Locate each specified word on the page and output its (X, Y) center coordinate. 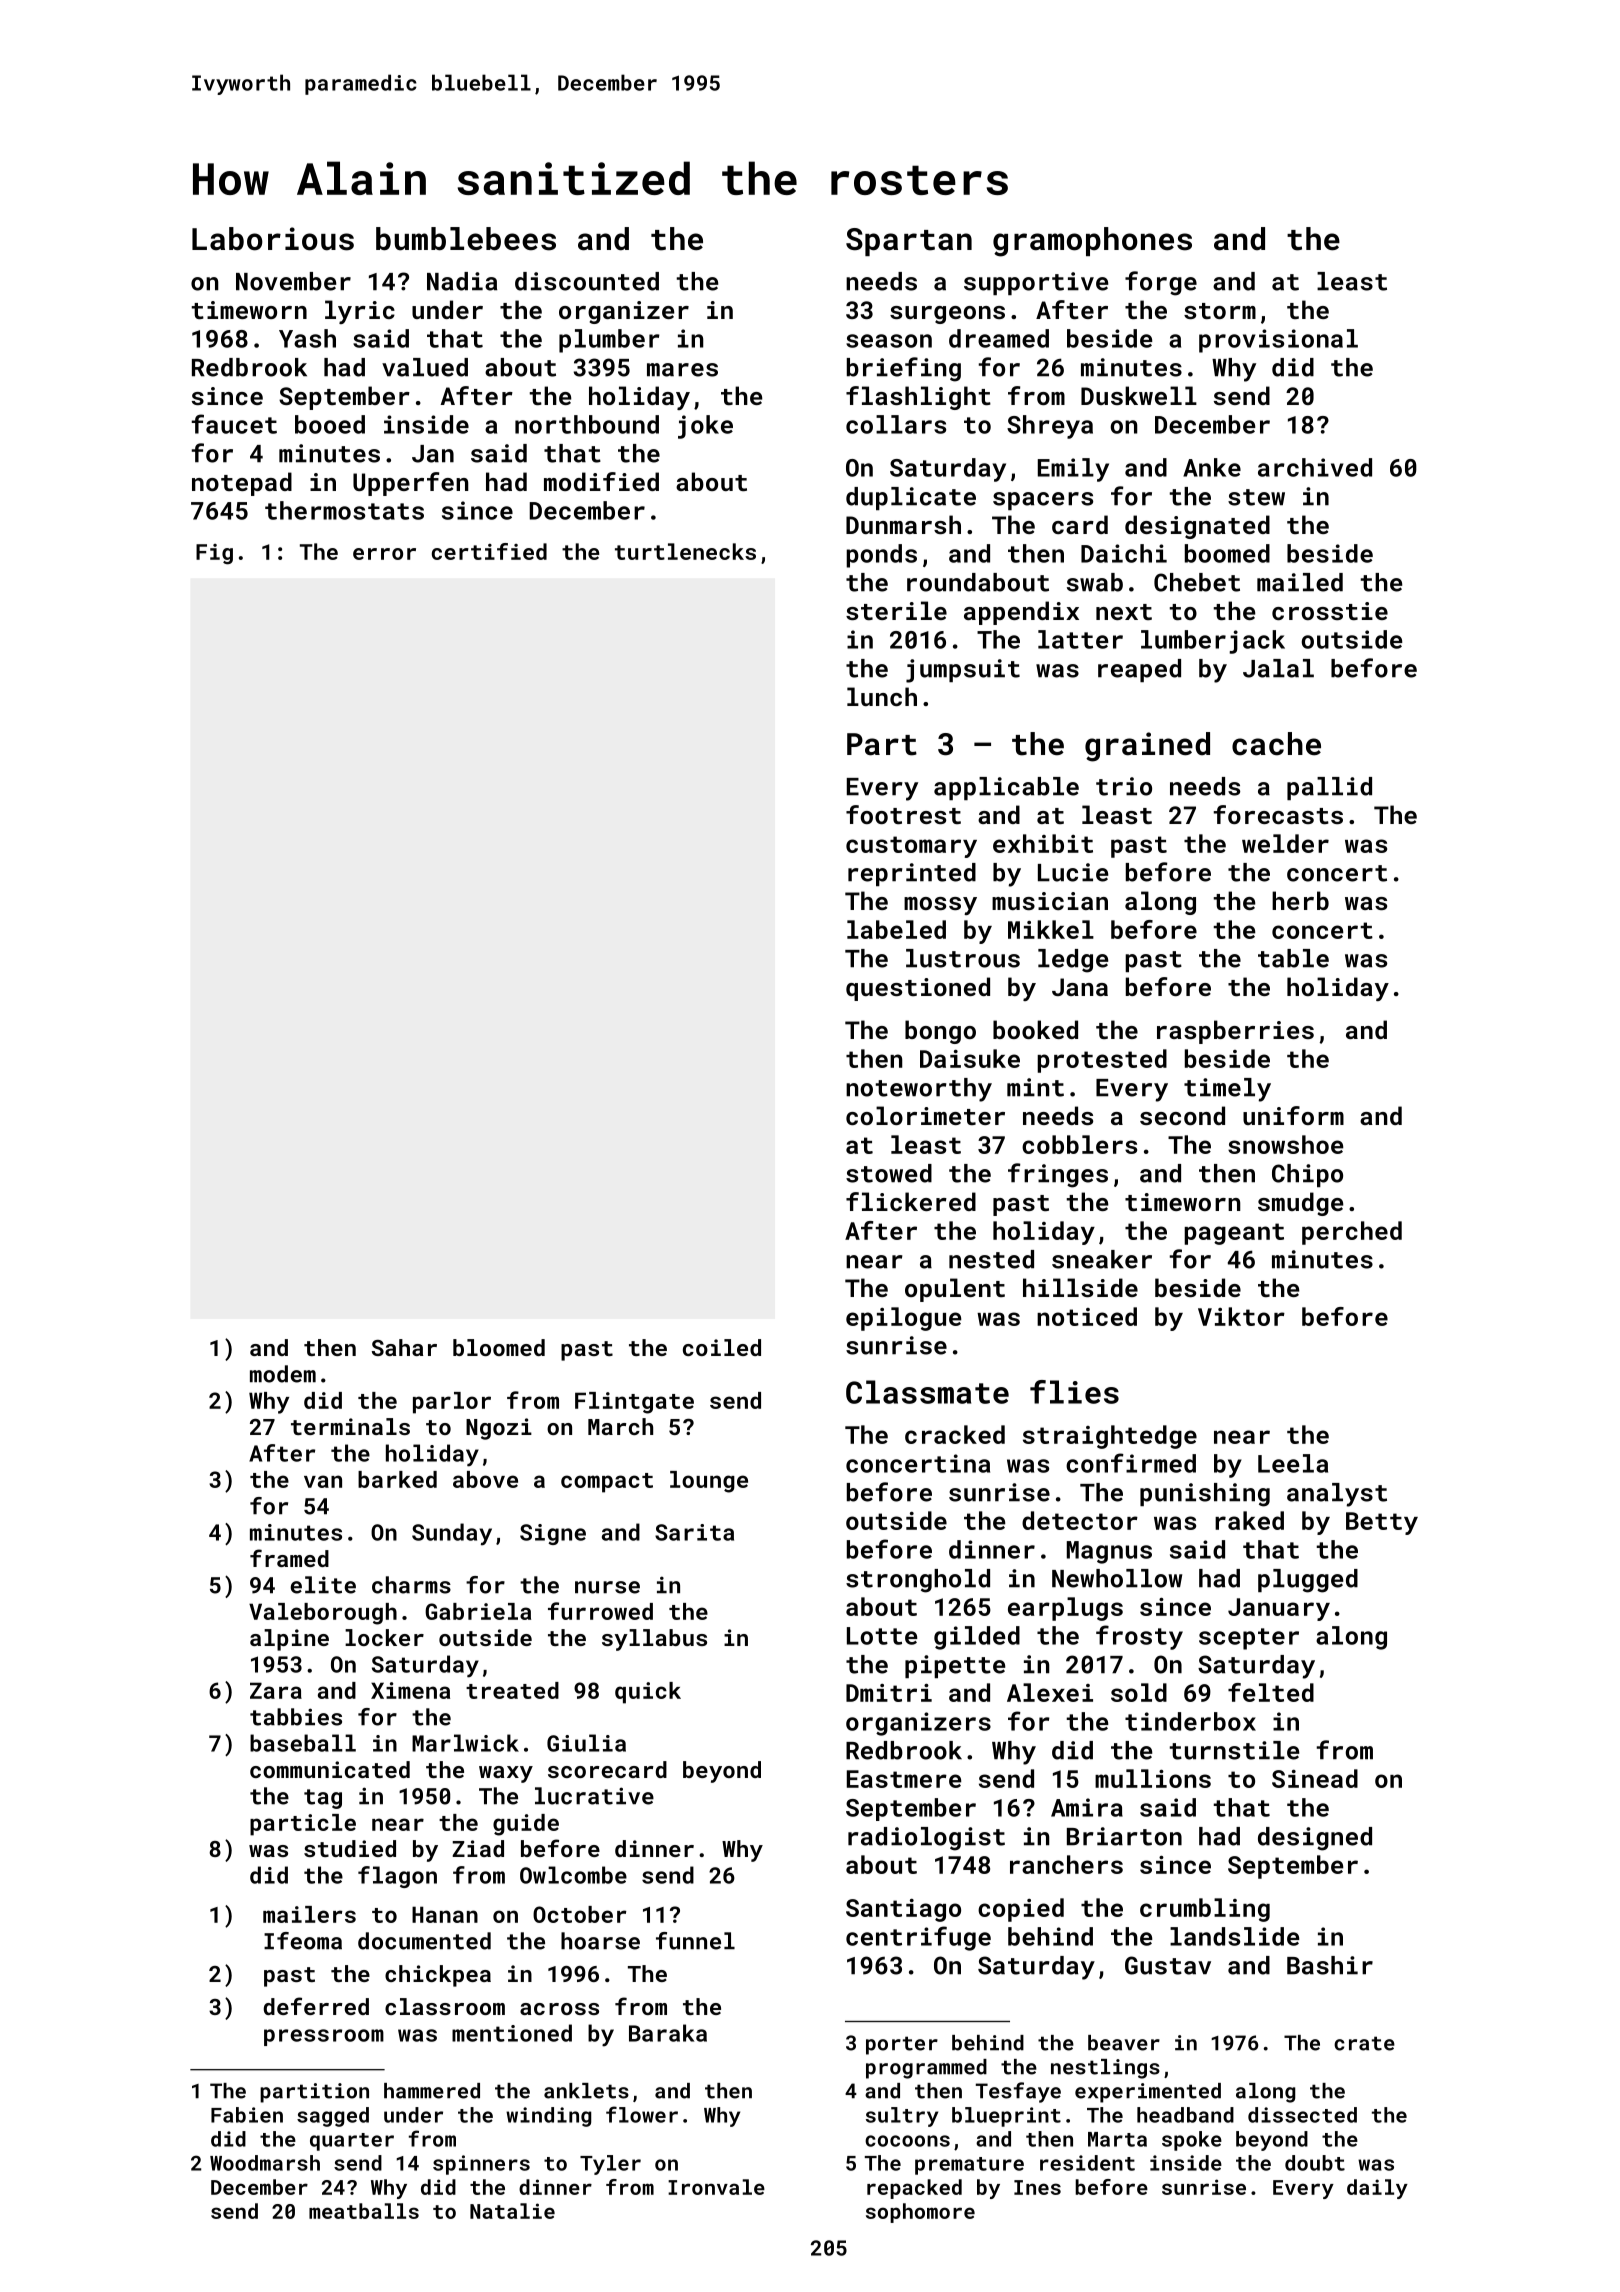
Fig (214, 554)
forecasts (1278, 814)
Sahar (404, 1347)
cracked (955, 1434)
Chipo (1307, 1175)
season (889, 341)
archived (1315, 467)
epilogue (903, 1319)
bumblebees (466, 239)
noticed (1087, 1316)
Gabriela (478, 1611)
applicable (1006, 788)
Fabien (247, 2115)
